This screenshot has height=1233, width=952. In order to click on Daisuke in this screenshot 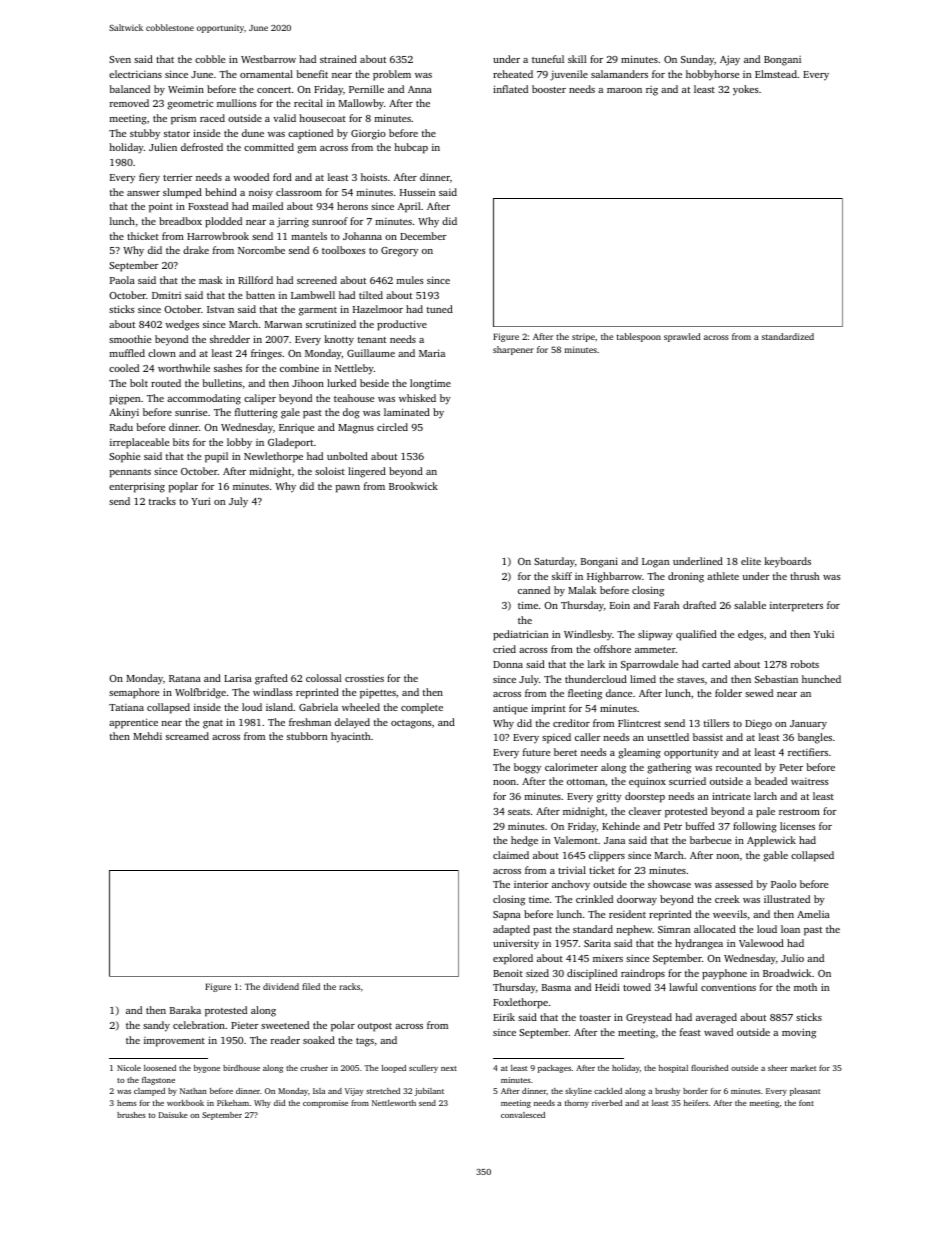, I will do `click(173, 1115)`.
